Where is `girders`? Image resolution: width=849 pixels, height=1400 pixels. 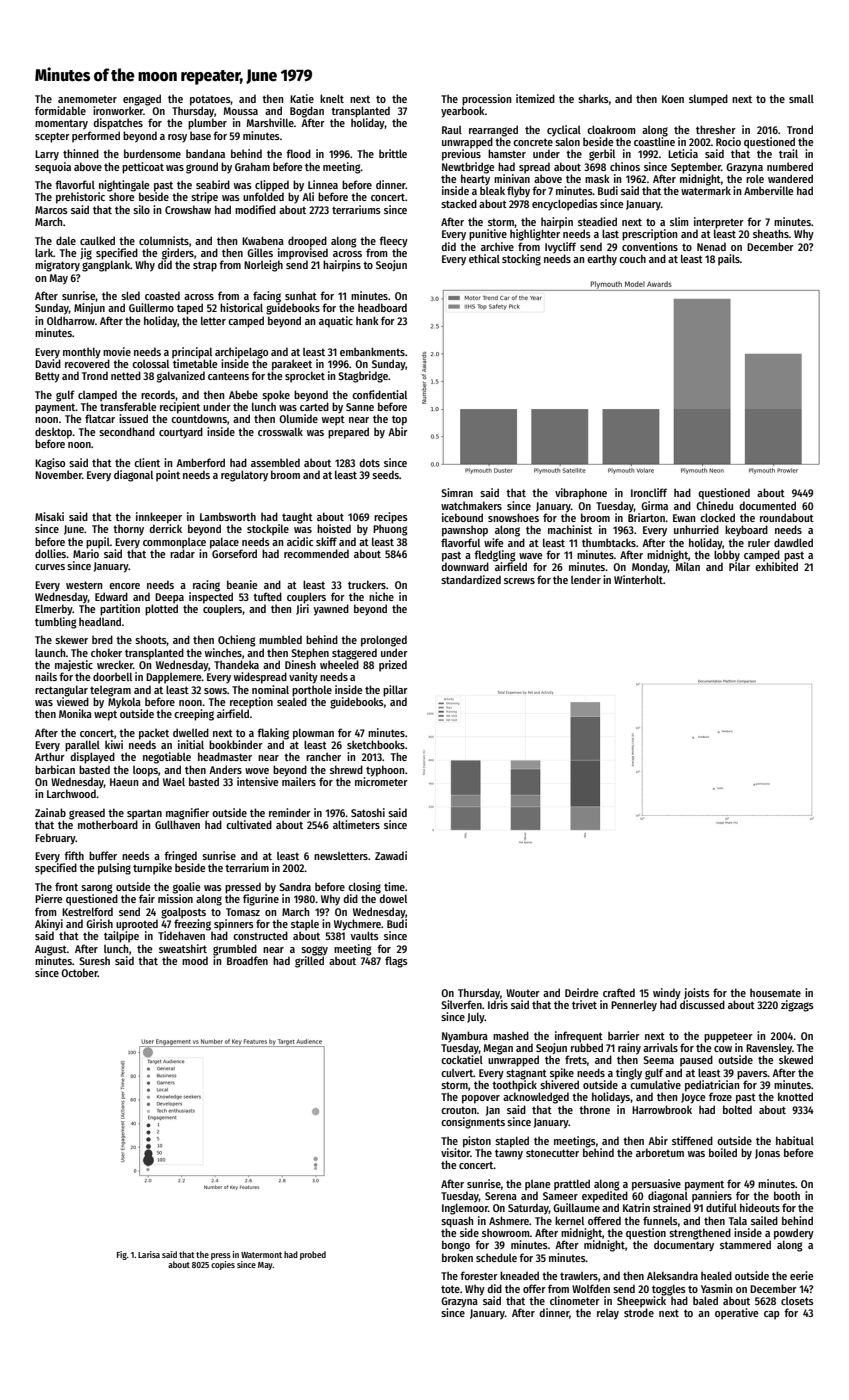 girders is located at coordinates (178, 254).
